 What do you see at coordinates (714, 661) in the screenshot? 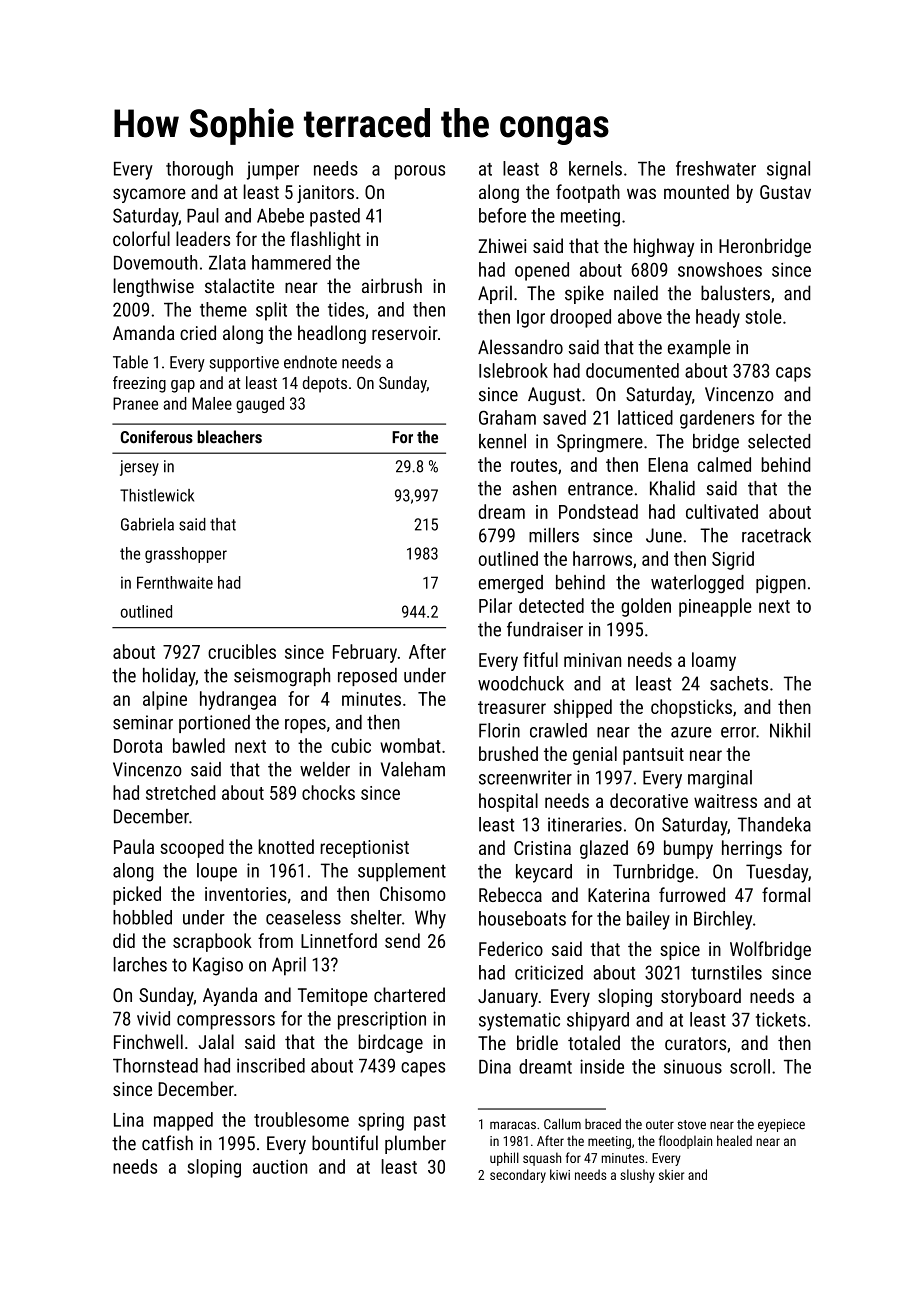
I see `loamy` at bounding box center [714, 661].
